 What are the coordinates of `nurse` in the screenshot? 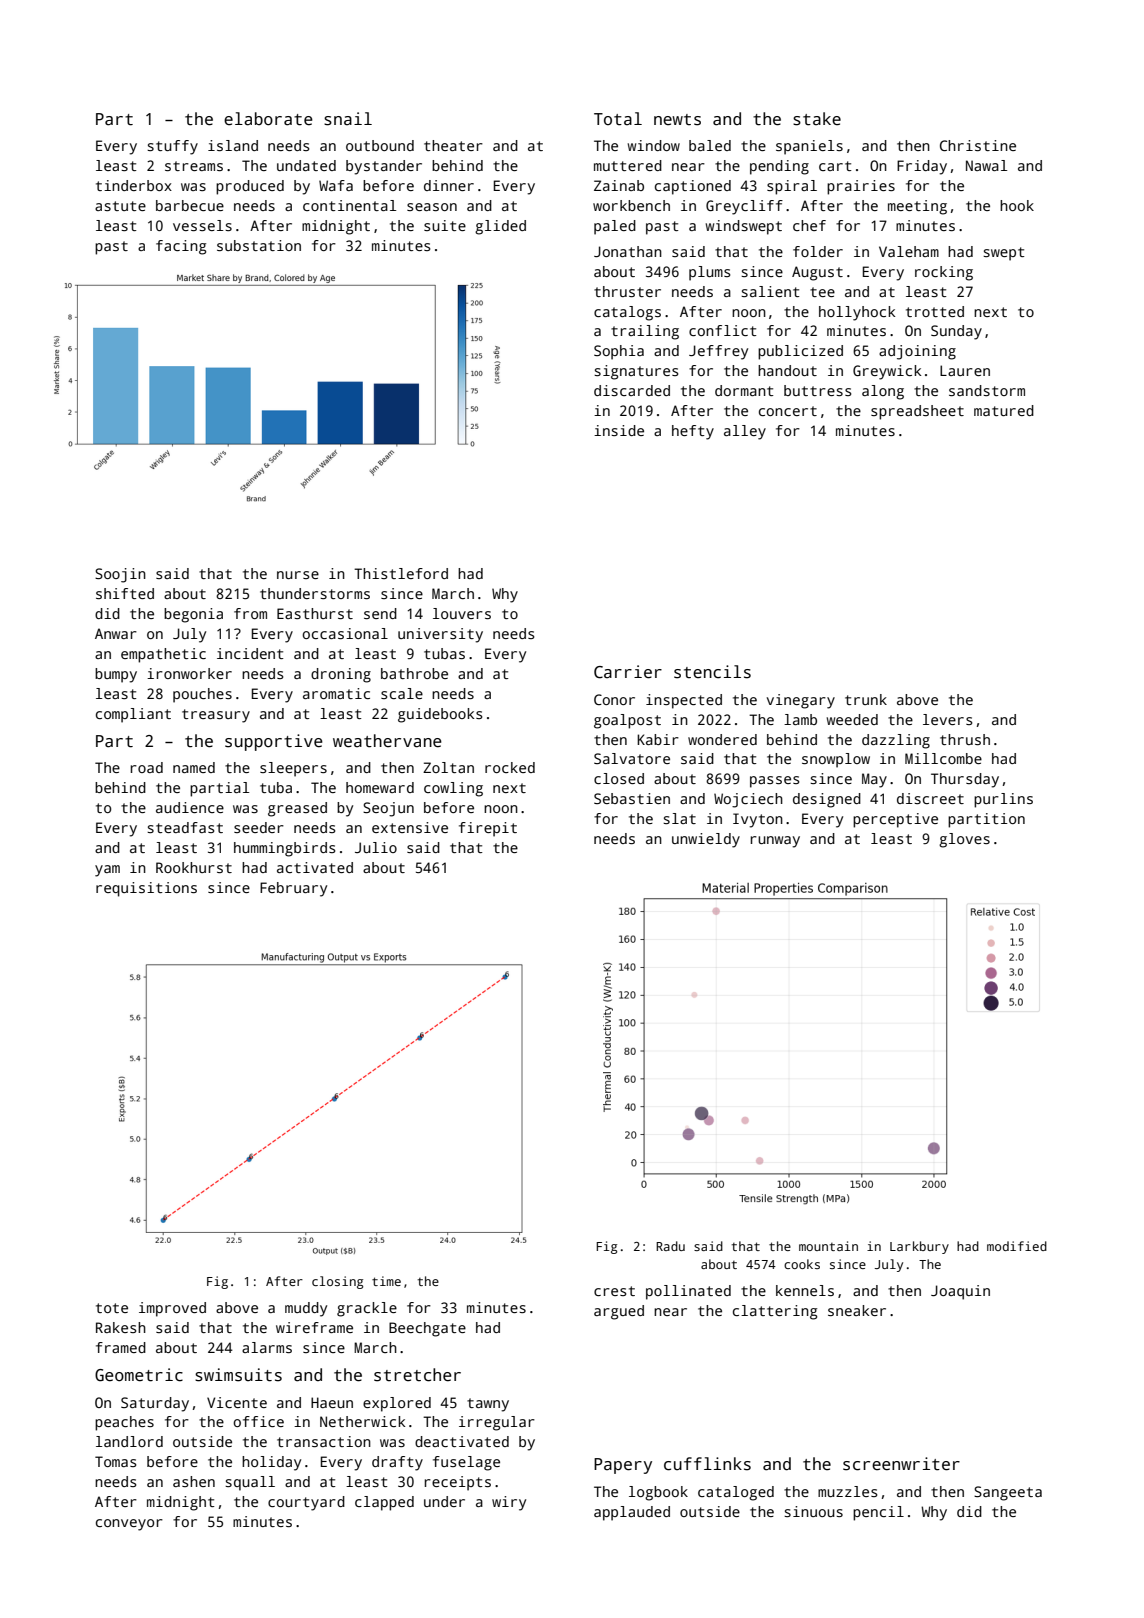 It's located at (298, 575).
